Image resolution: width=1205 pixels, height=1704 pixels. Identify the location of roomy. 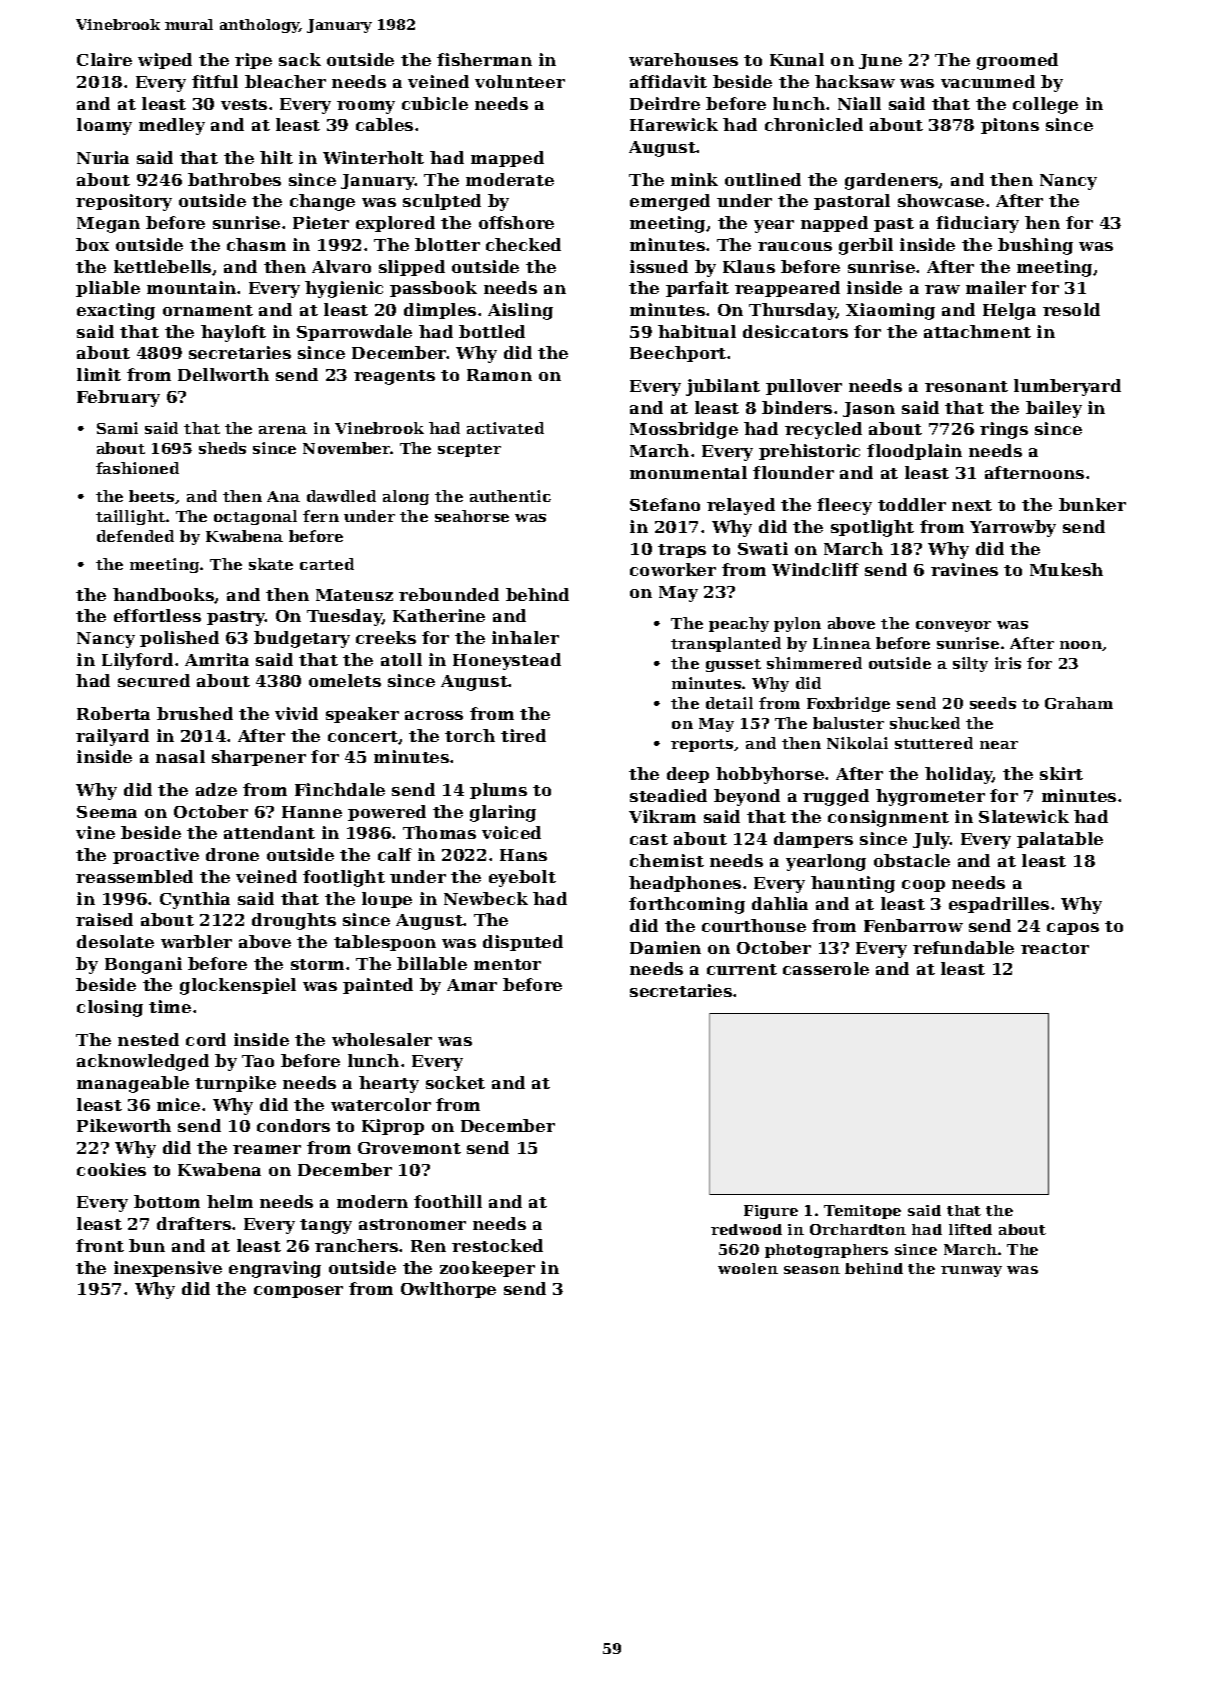
(366, 107).
